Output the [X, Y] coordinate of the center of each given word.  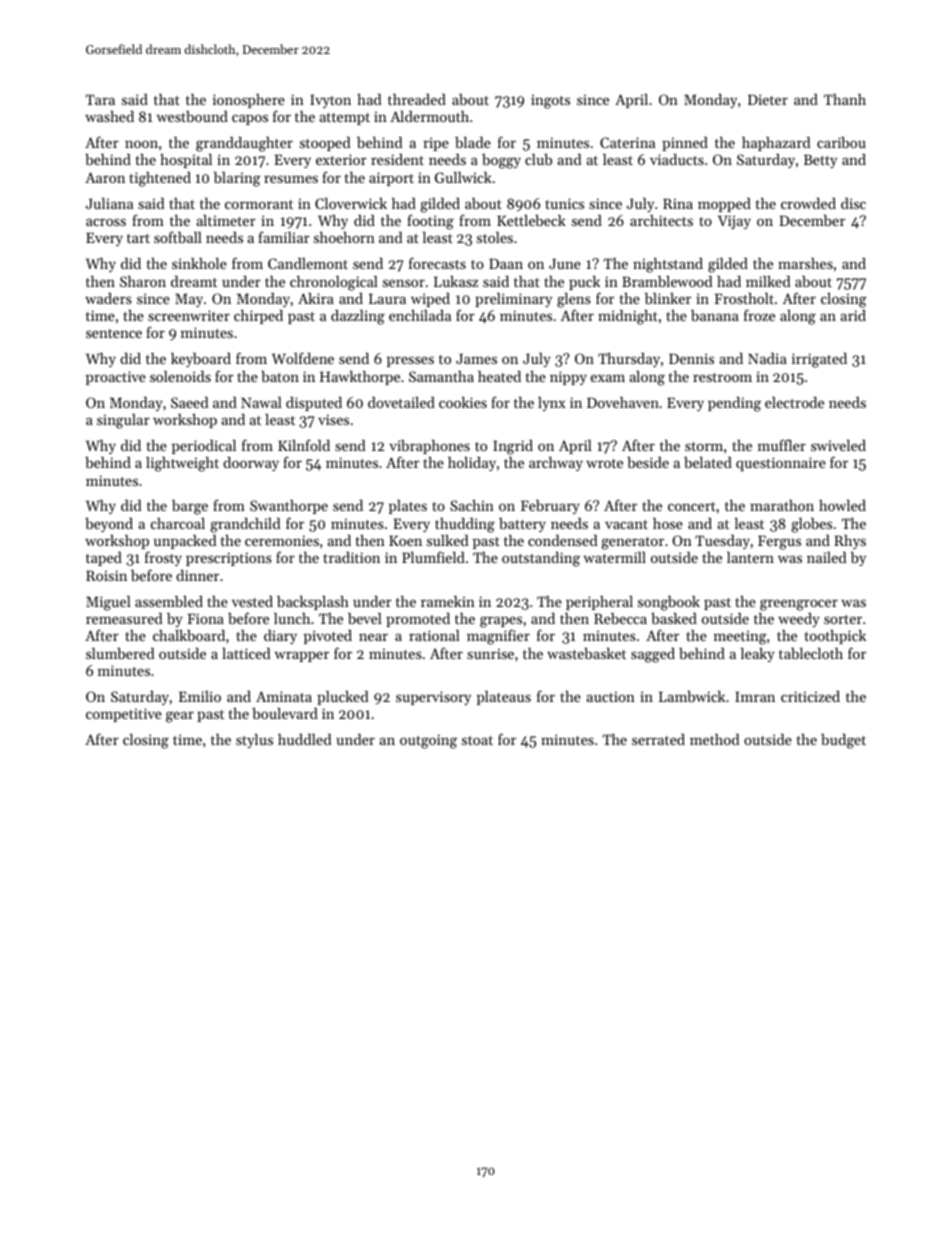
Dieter [768, 99]
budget [843, 741]
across [106, 222]
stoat [477, 740]
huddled [304, 739]
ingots [550, 101]
